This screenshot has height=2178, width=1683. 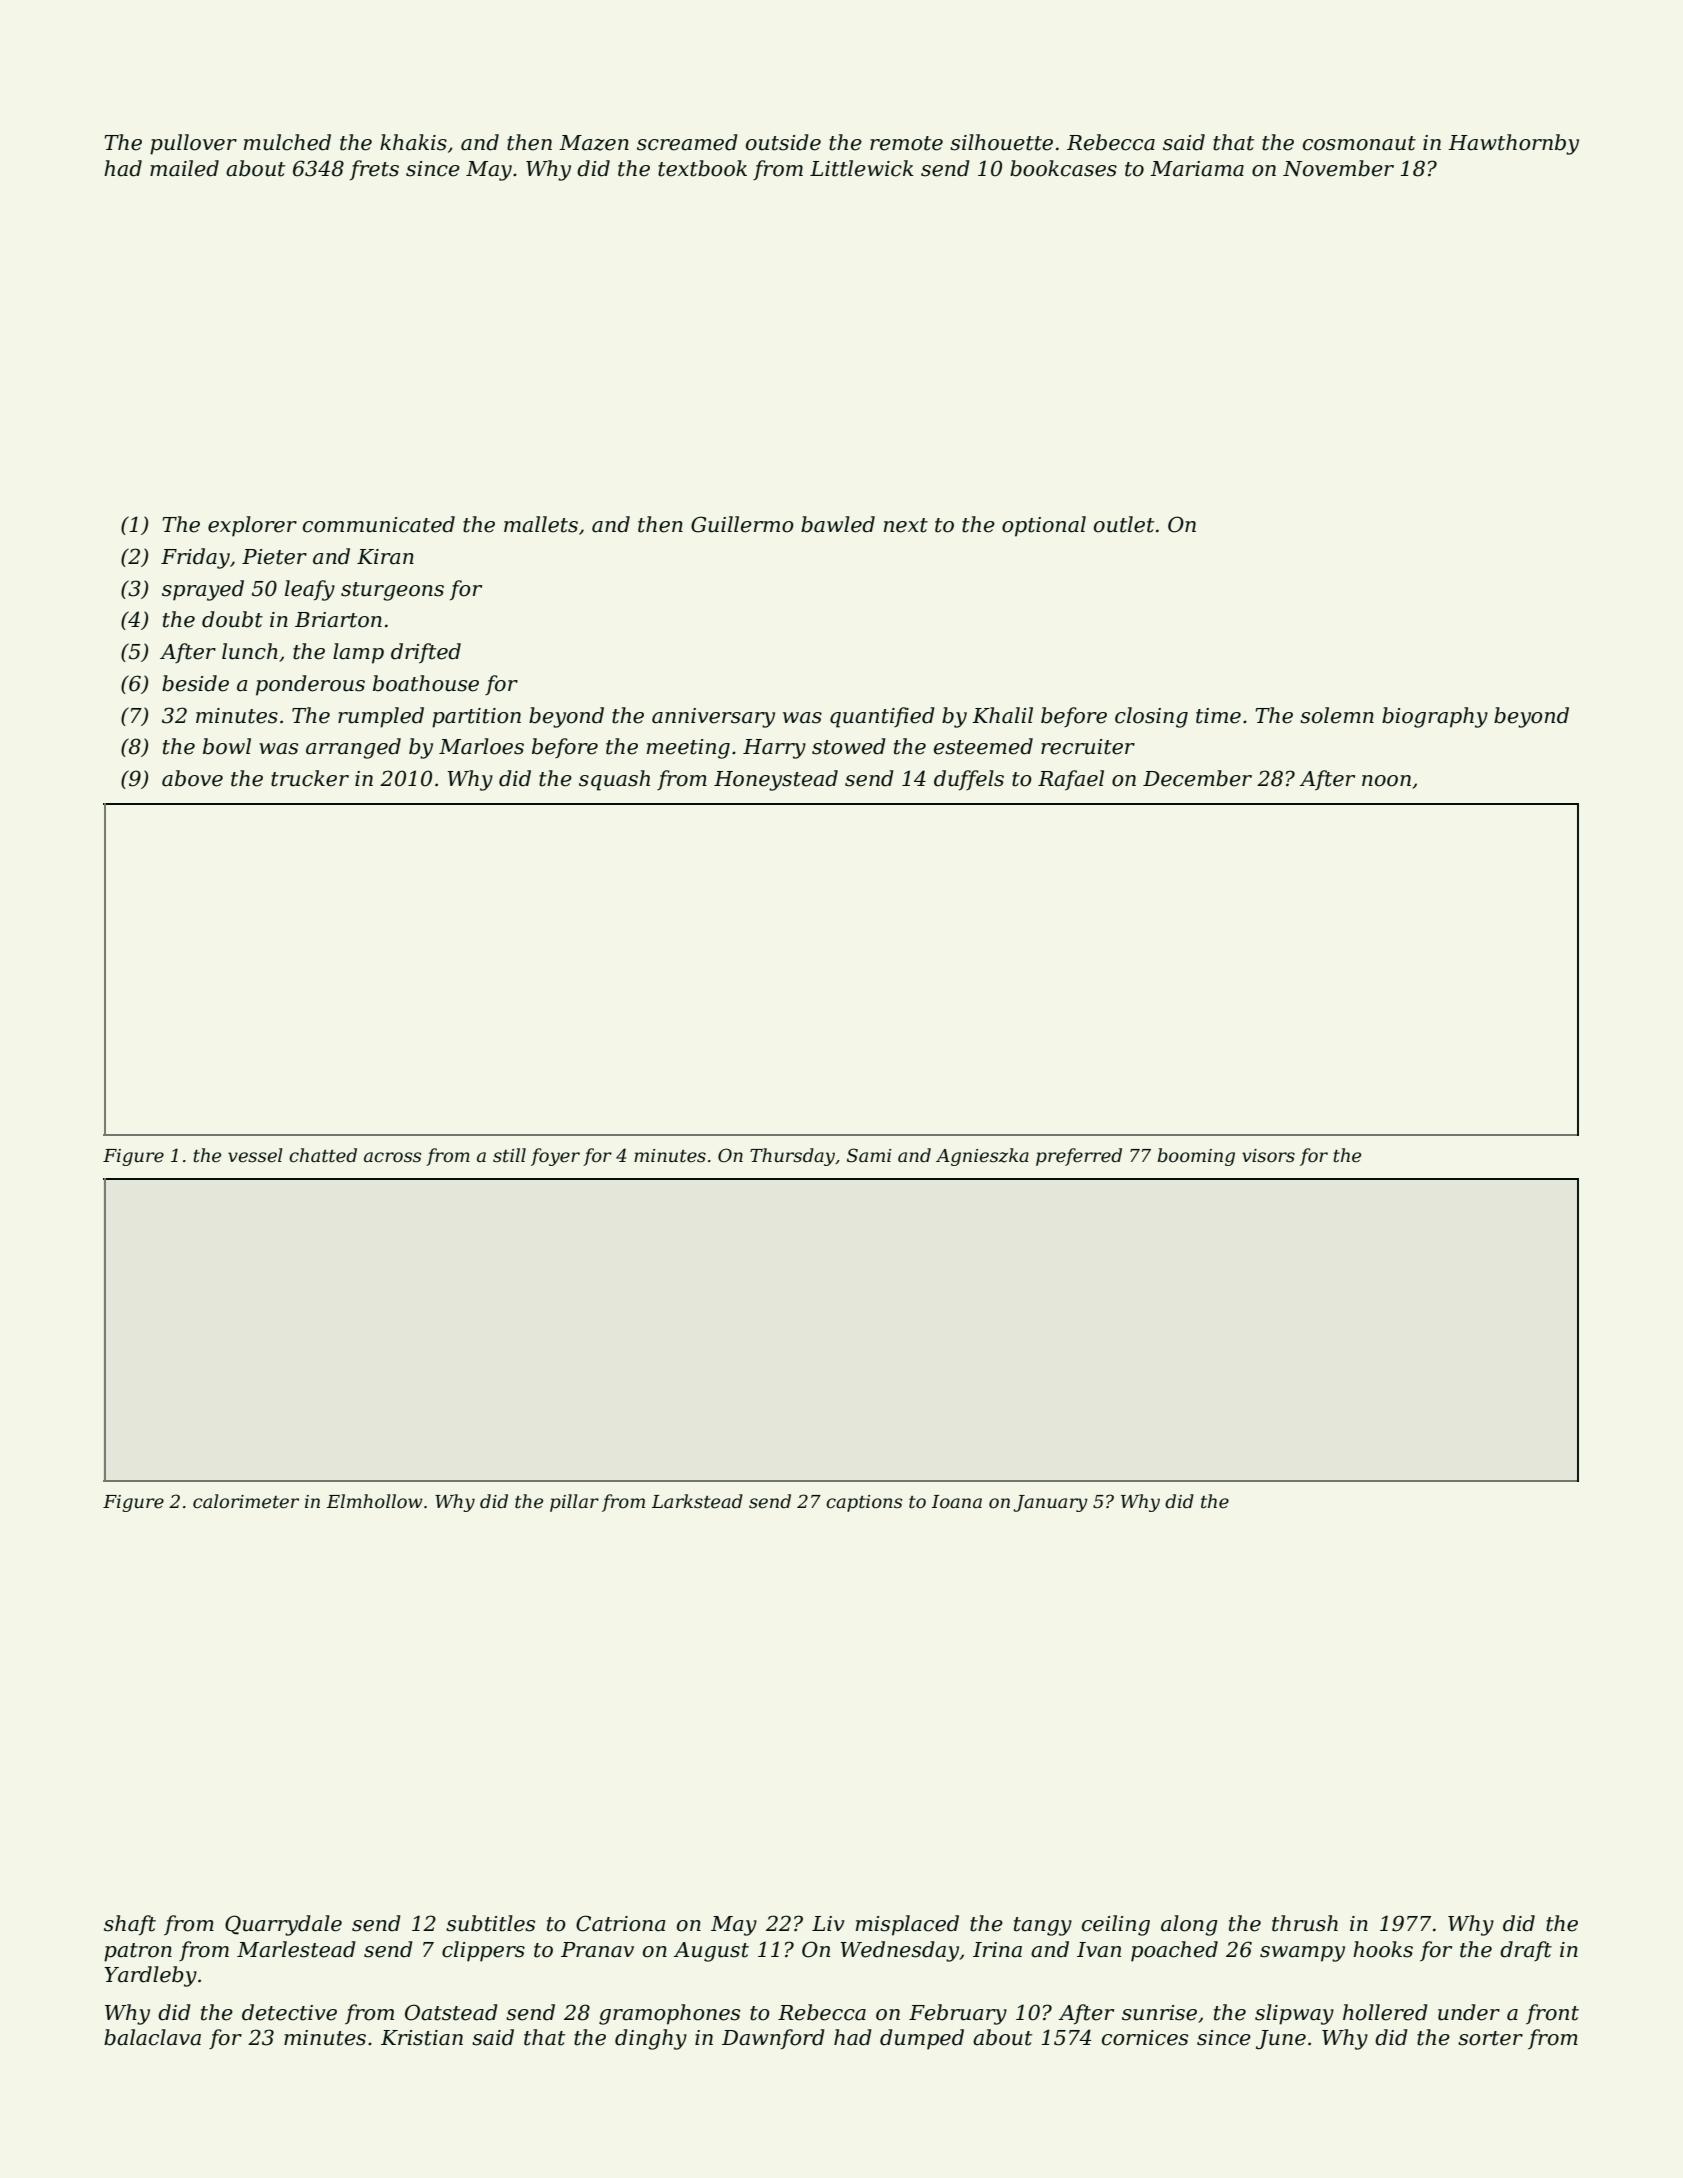 What do you see at coordinates (1050, 1503) in the screenshot?
I see `January` at bounding box center [1050, 1503].
